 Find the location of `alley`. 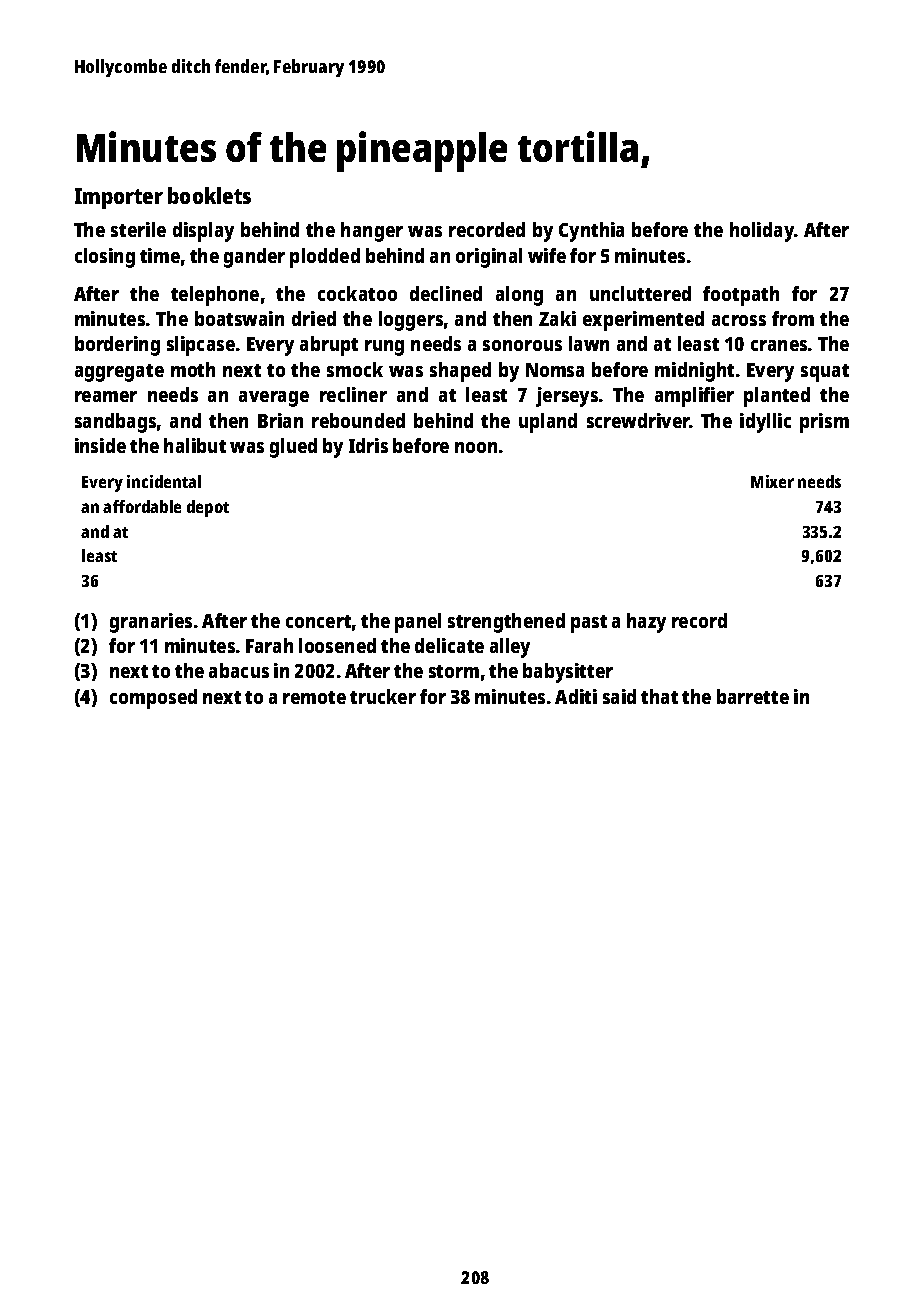

alley is located at coordinates (510, 648).
